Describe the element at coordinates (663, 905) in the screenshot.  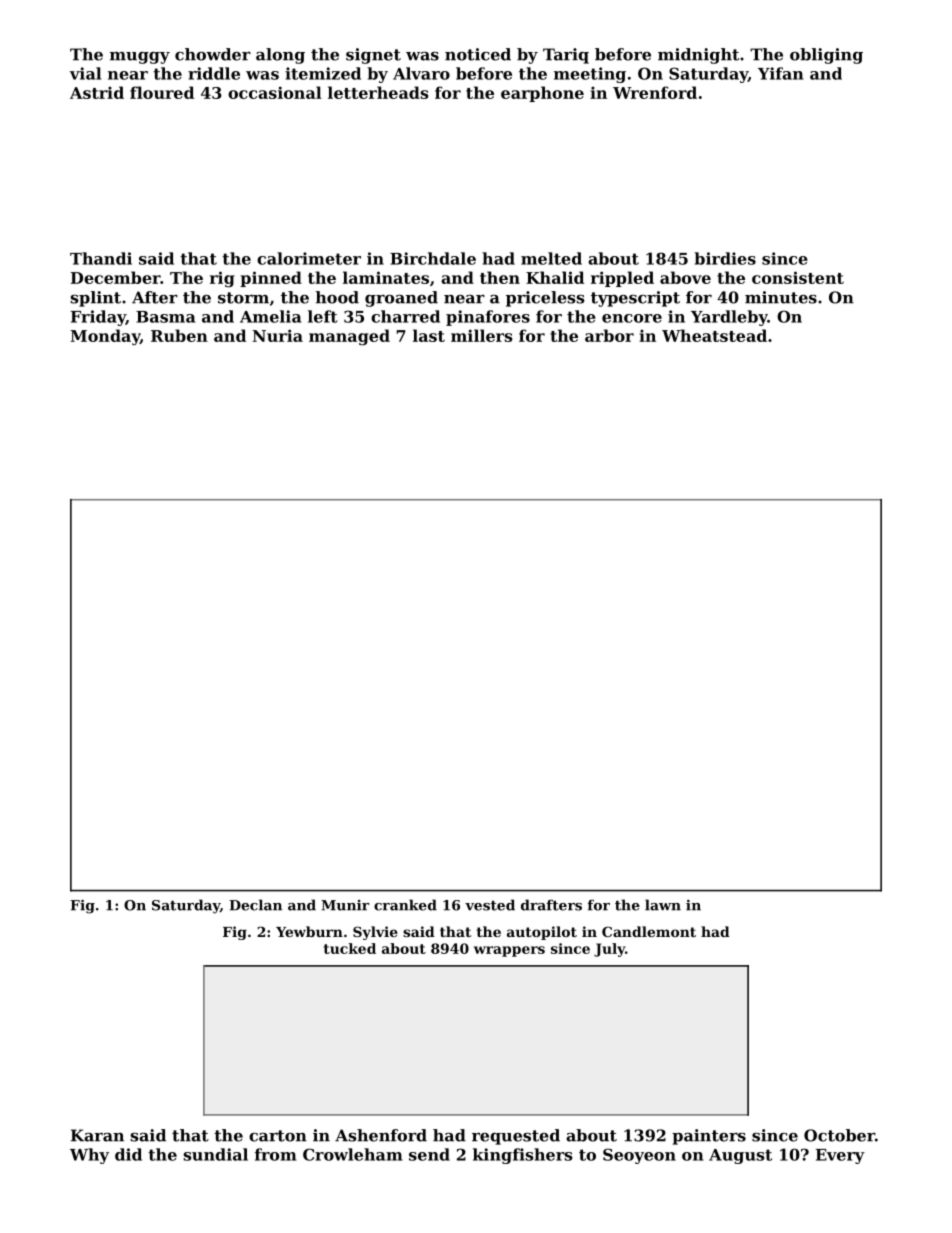
I see `lawn` at that location.
